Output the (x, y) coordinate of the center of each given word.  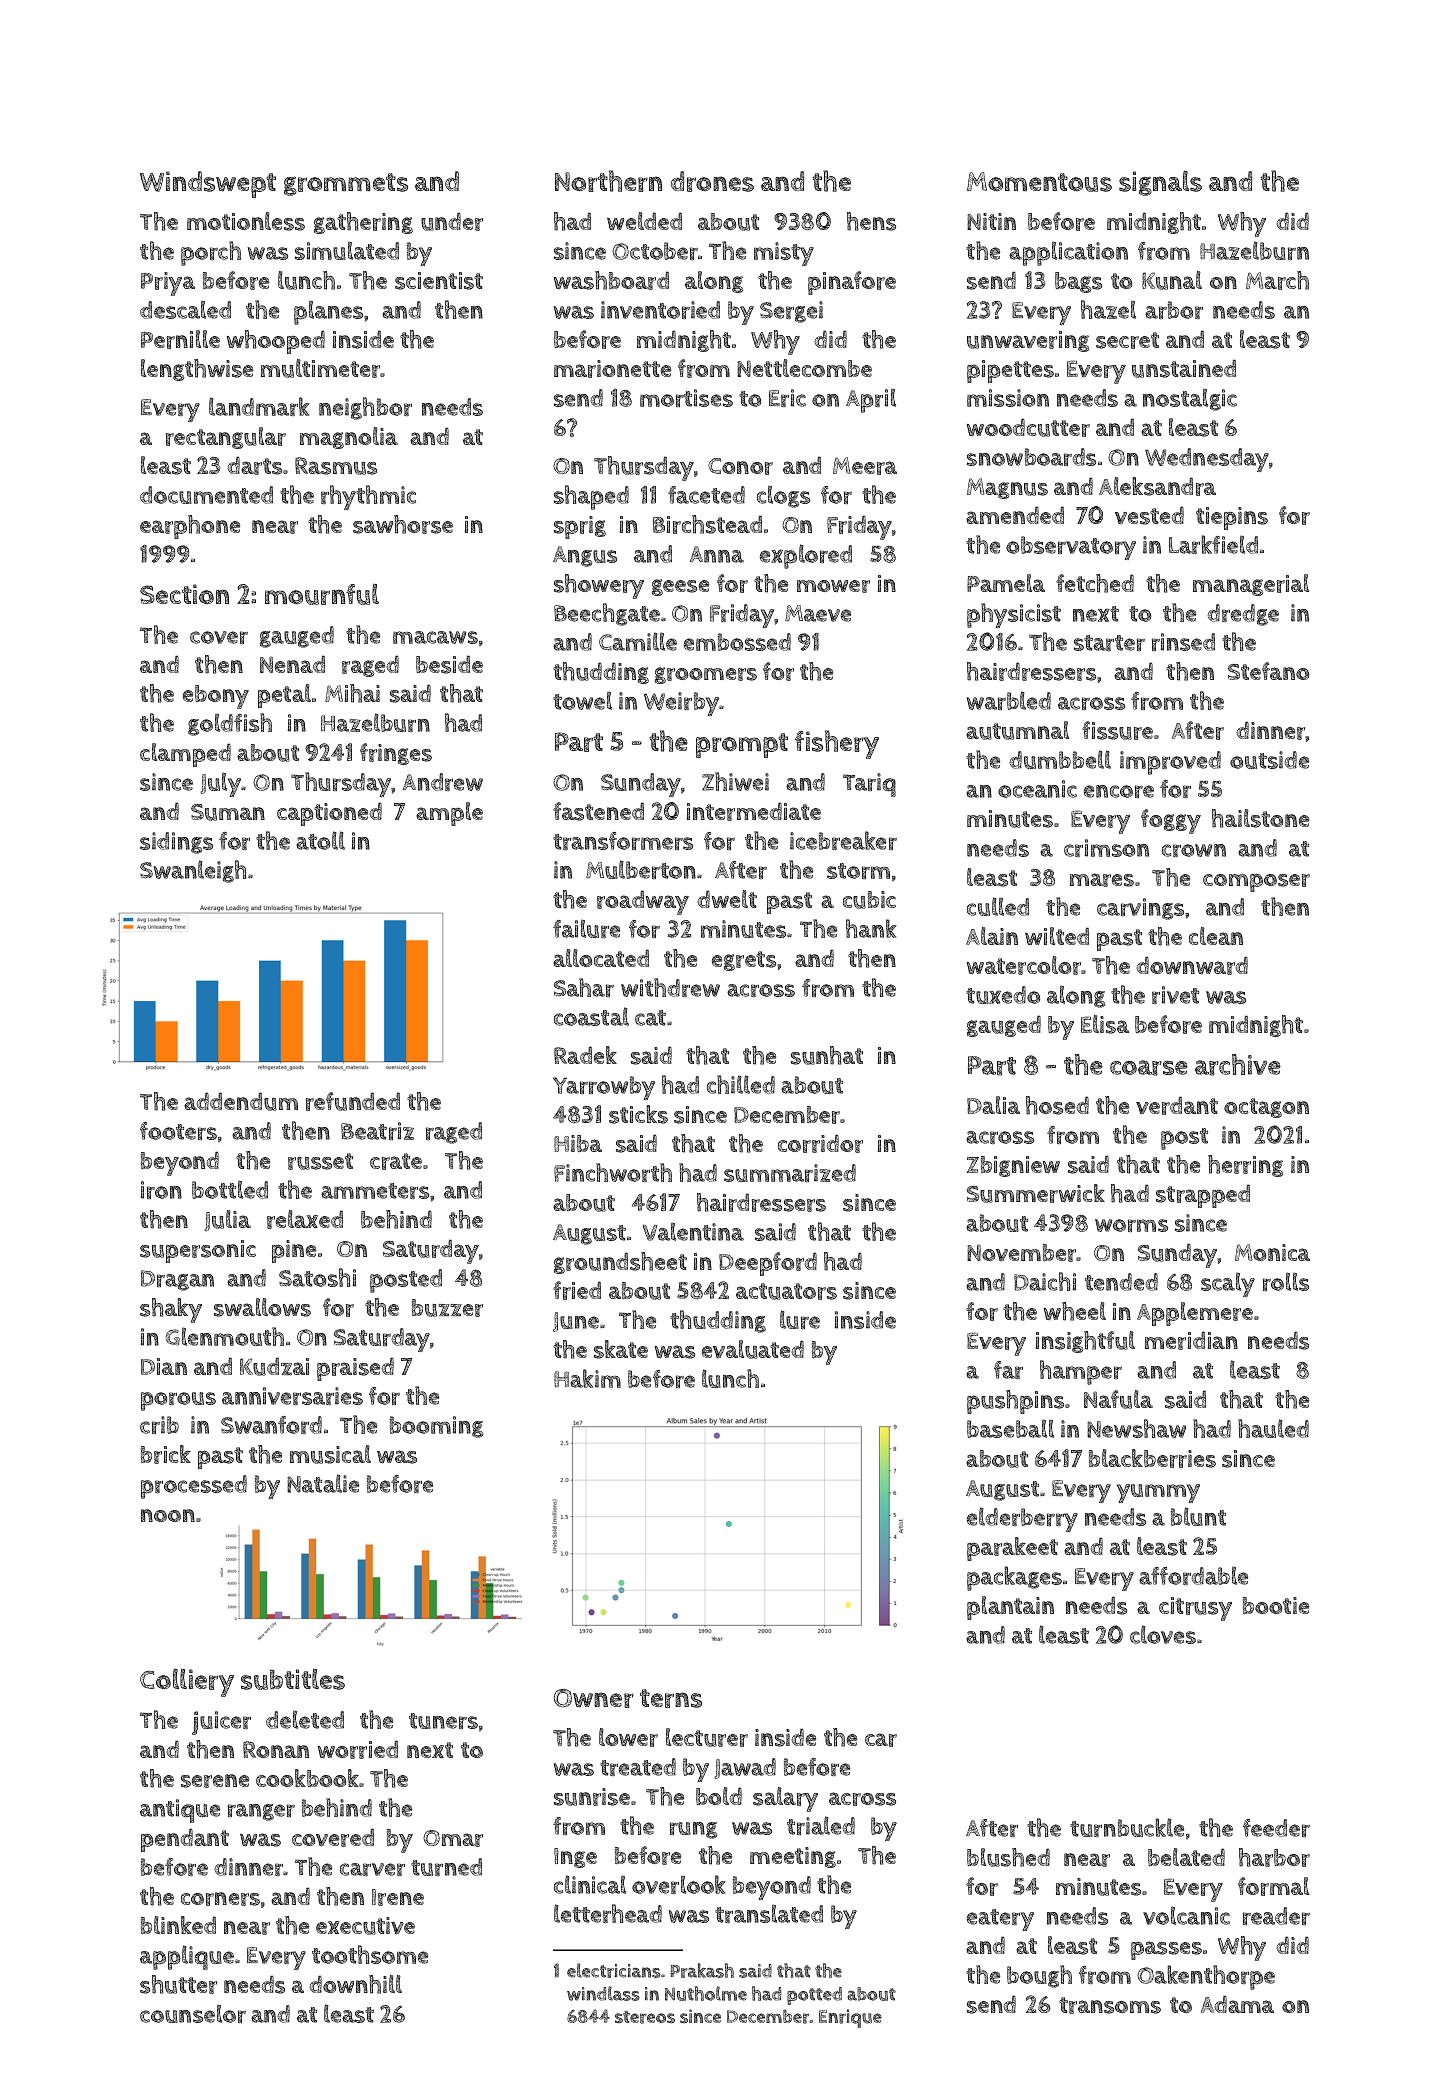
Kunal (1172, 280)
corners (220, 1899)
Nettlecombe (804, 368)
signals (1160, 183)
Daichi (1045, 1281)
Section (184, 594)
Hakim (587, 1378)
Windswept (208, 184)
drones (712, 181)
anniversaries (292, 1396)
